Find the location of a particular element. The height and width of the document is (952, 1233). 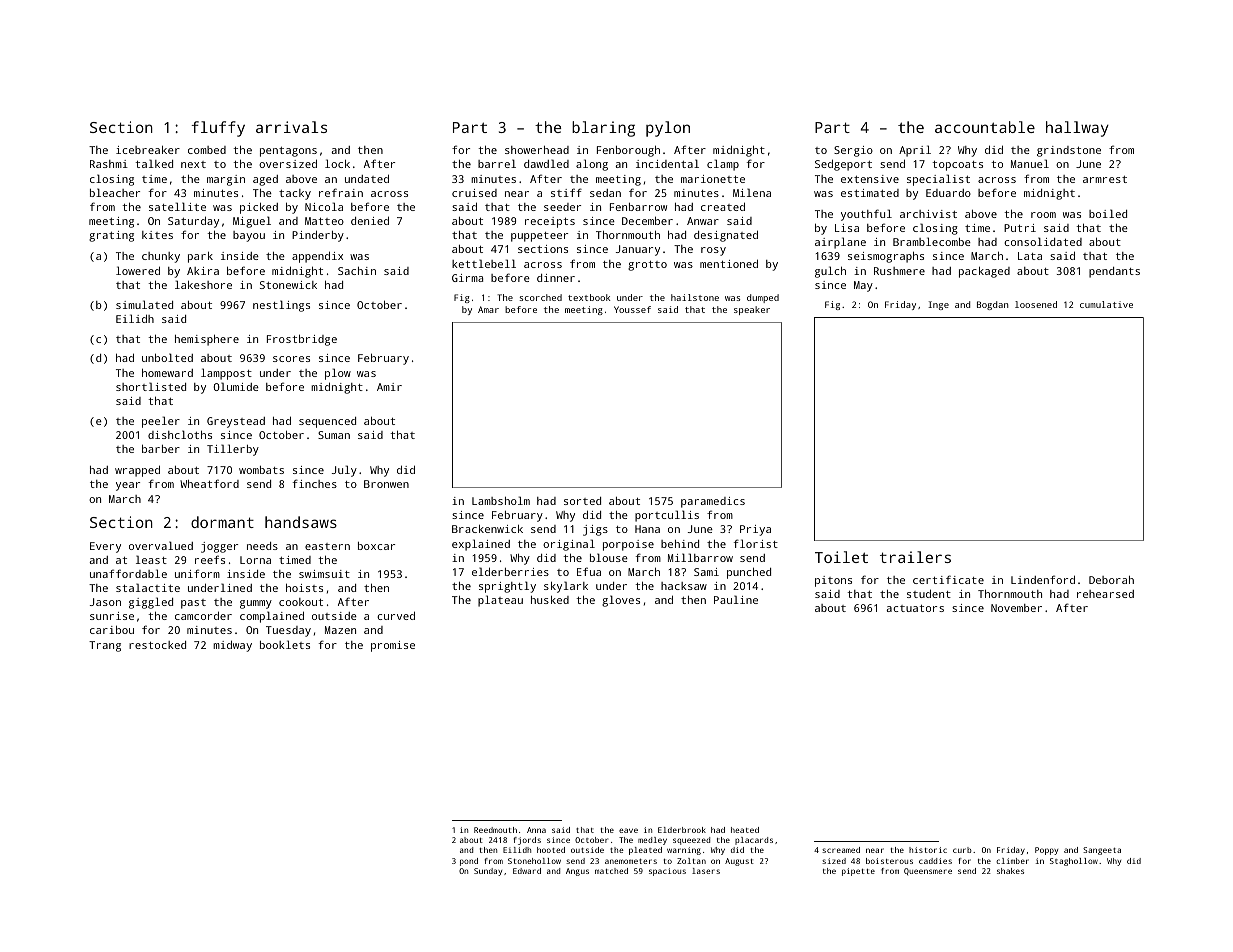

Bogdan is located at coordinates (992, 305).
